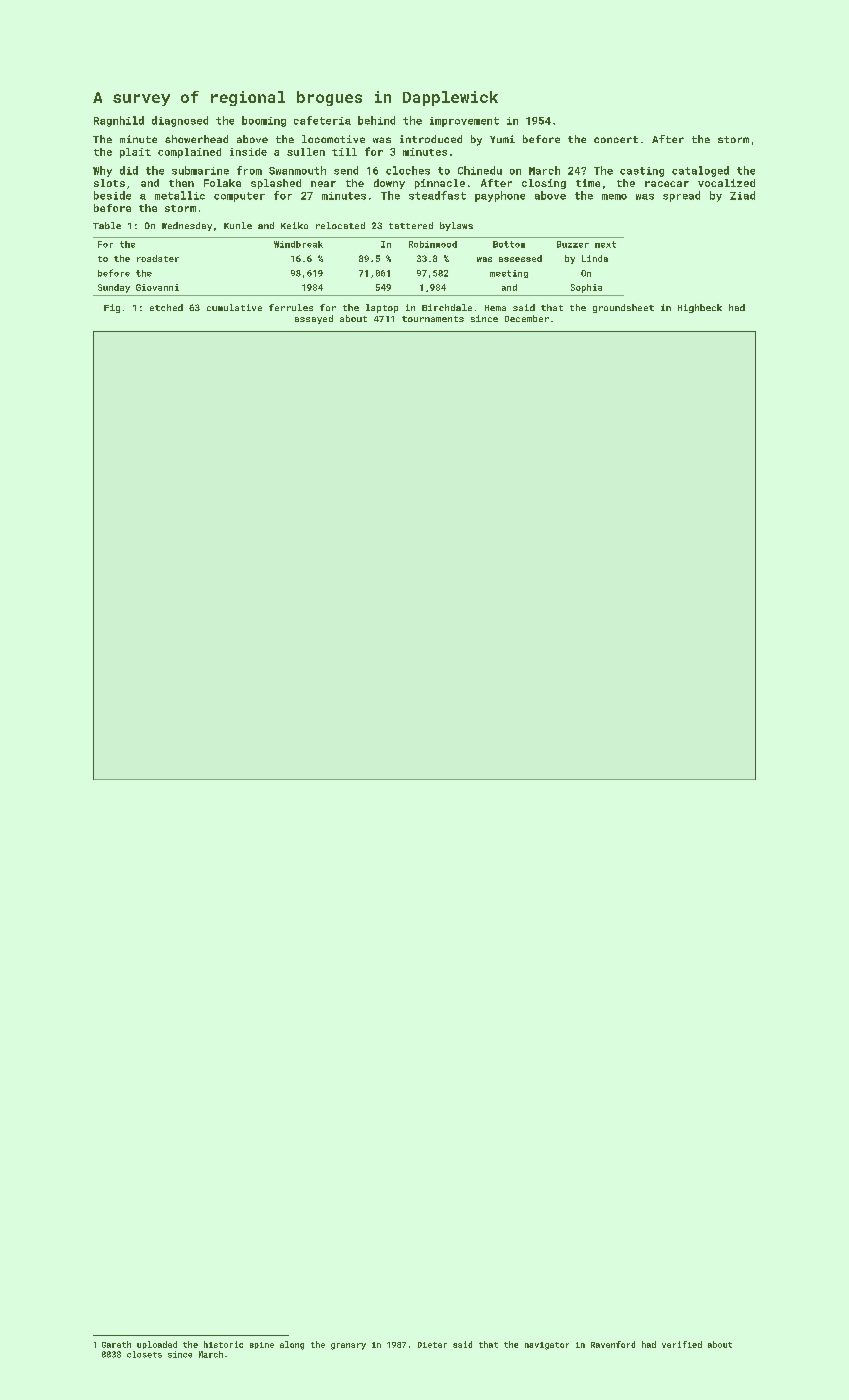 The image size is (849, 1400). I want to click on Dieter, so click(432, 1345).
